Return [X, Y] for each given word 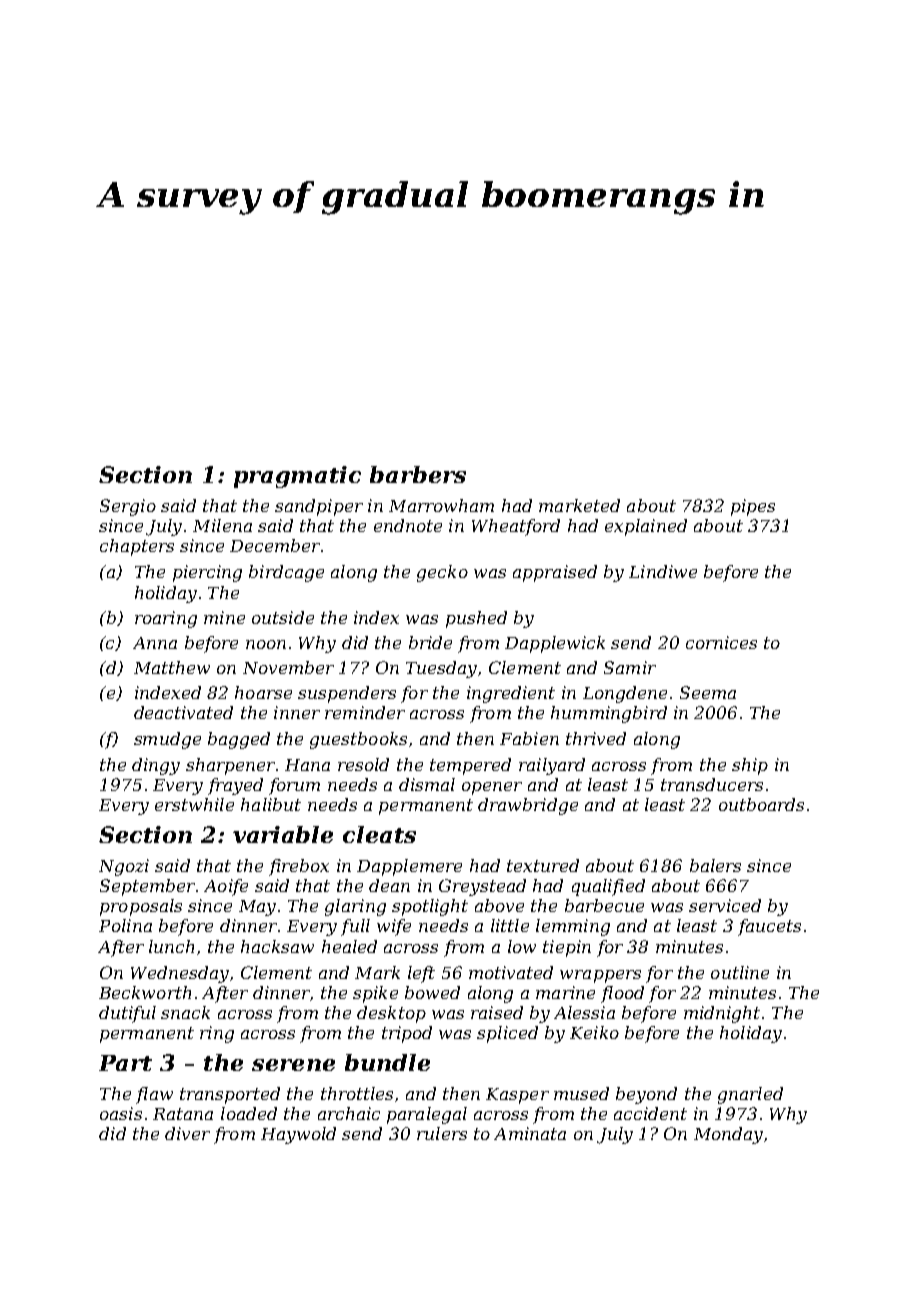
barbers [418, 474]
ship [750, 766]
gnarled [750, 1095]
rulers [442, 1133]
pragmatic [297, 477]
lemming [573, 927]
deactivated [183, 712]
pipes [753, 507]
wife [394, 927]
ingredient [511, 694]
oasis [121, 1113]
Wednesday [180, 974]
